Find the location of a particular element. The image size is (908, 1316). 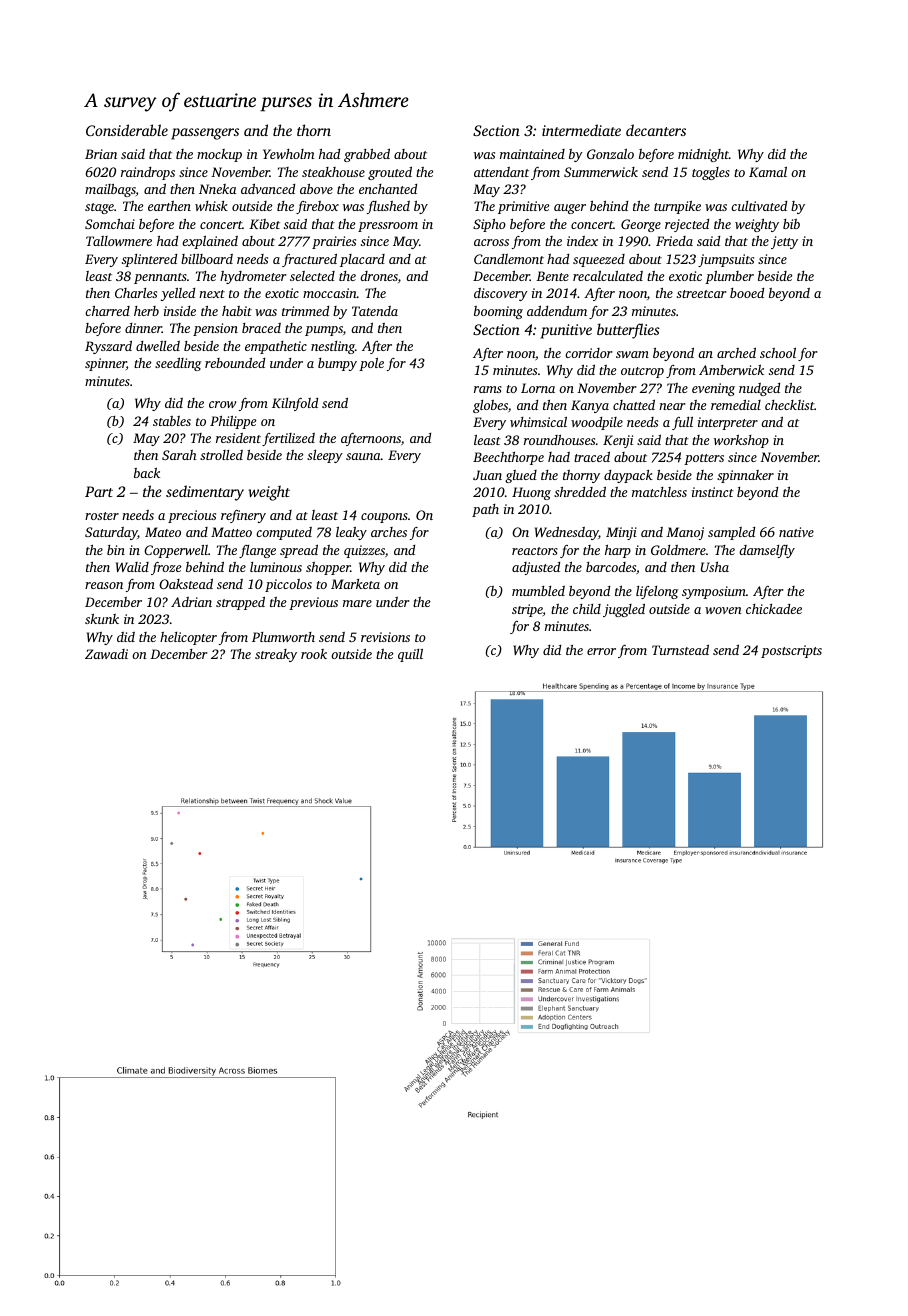

turnpike is located at coordinates (677, 207).
